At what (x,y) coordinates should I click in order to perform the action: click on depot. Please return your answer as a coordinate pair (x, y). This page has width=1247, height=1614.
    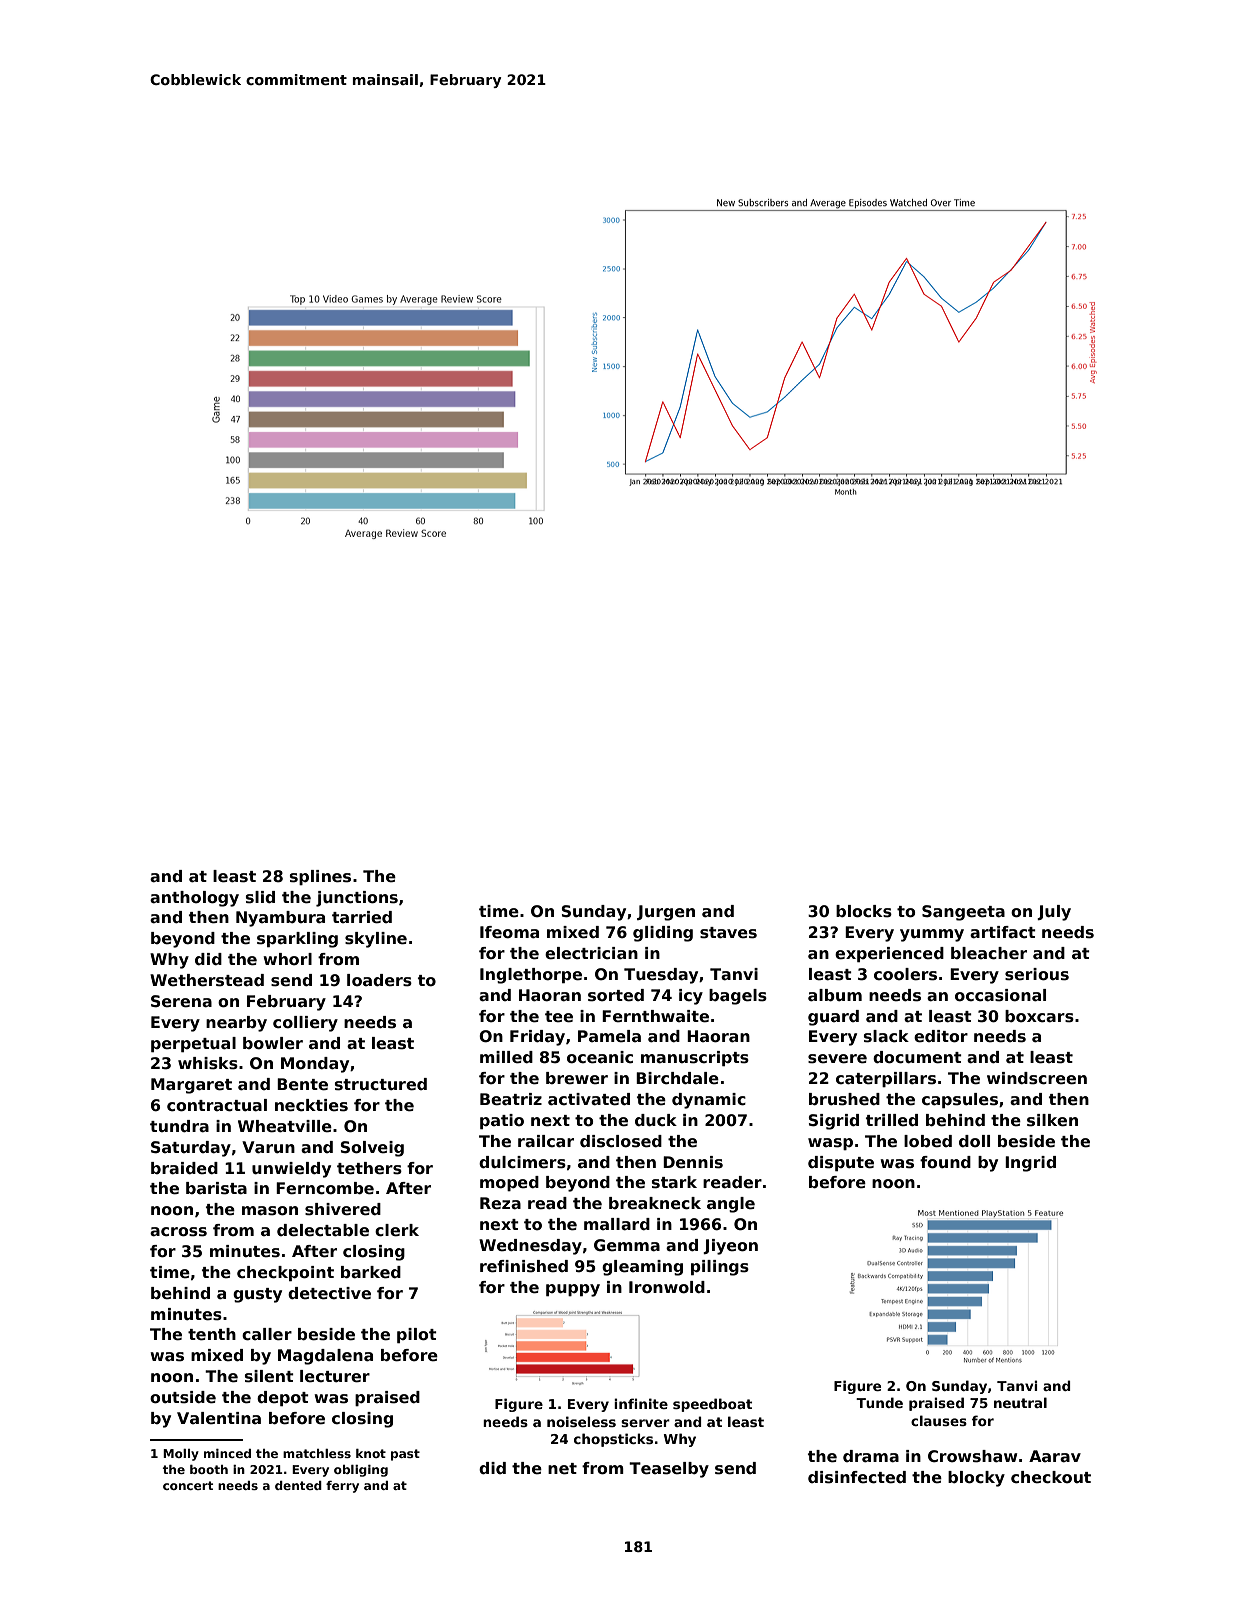
    Looking at the image, I should click on (283, 1398).
